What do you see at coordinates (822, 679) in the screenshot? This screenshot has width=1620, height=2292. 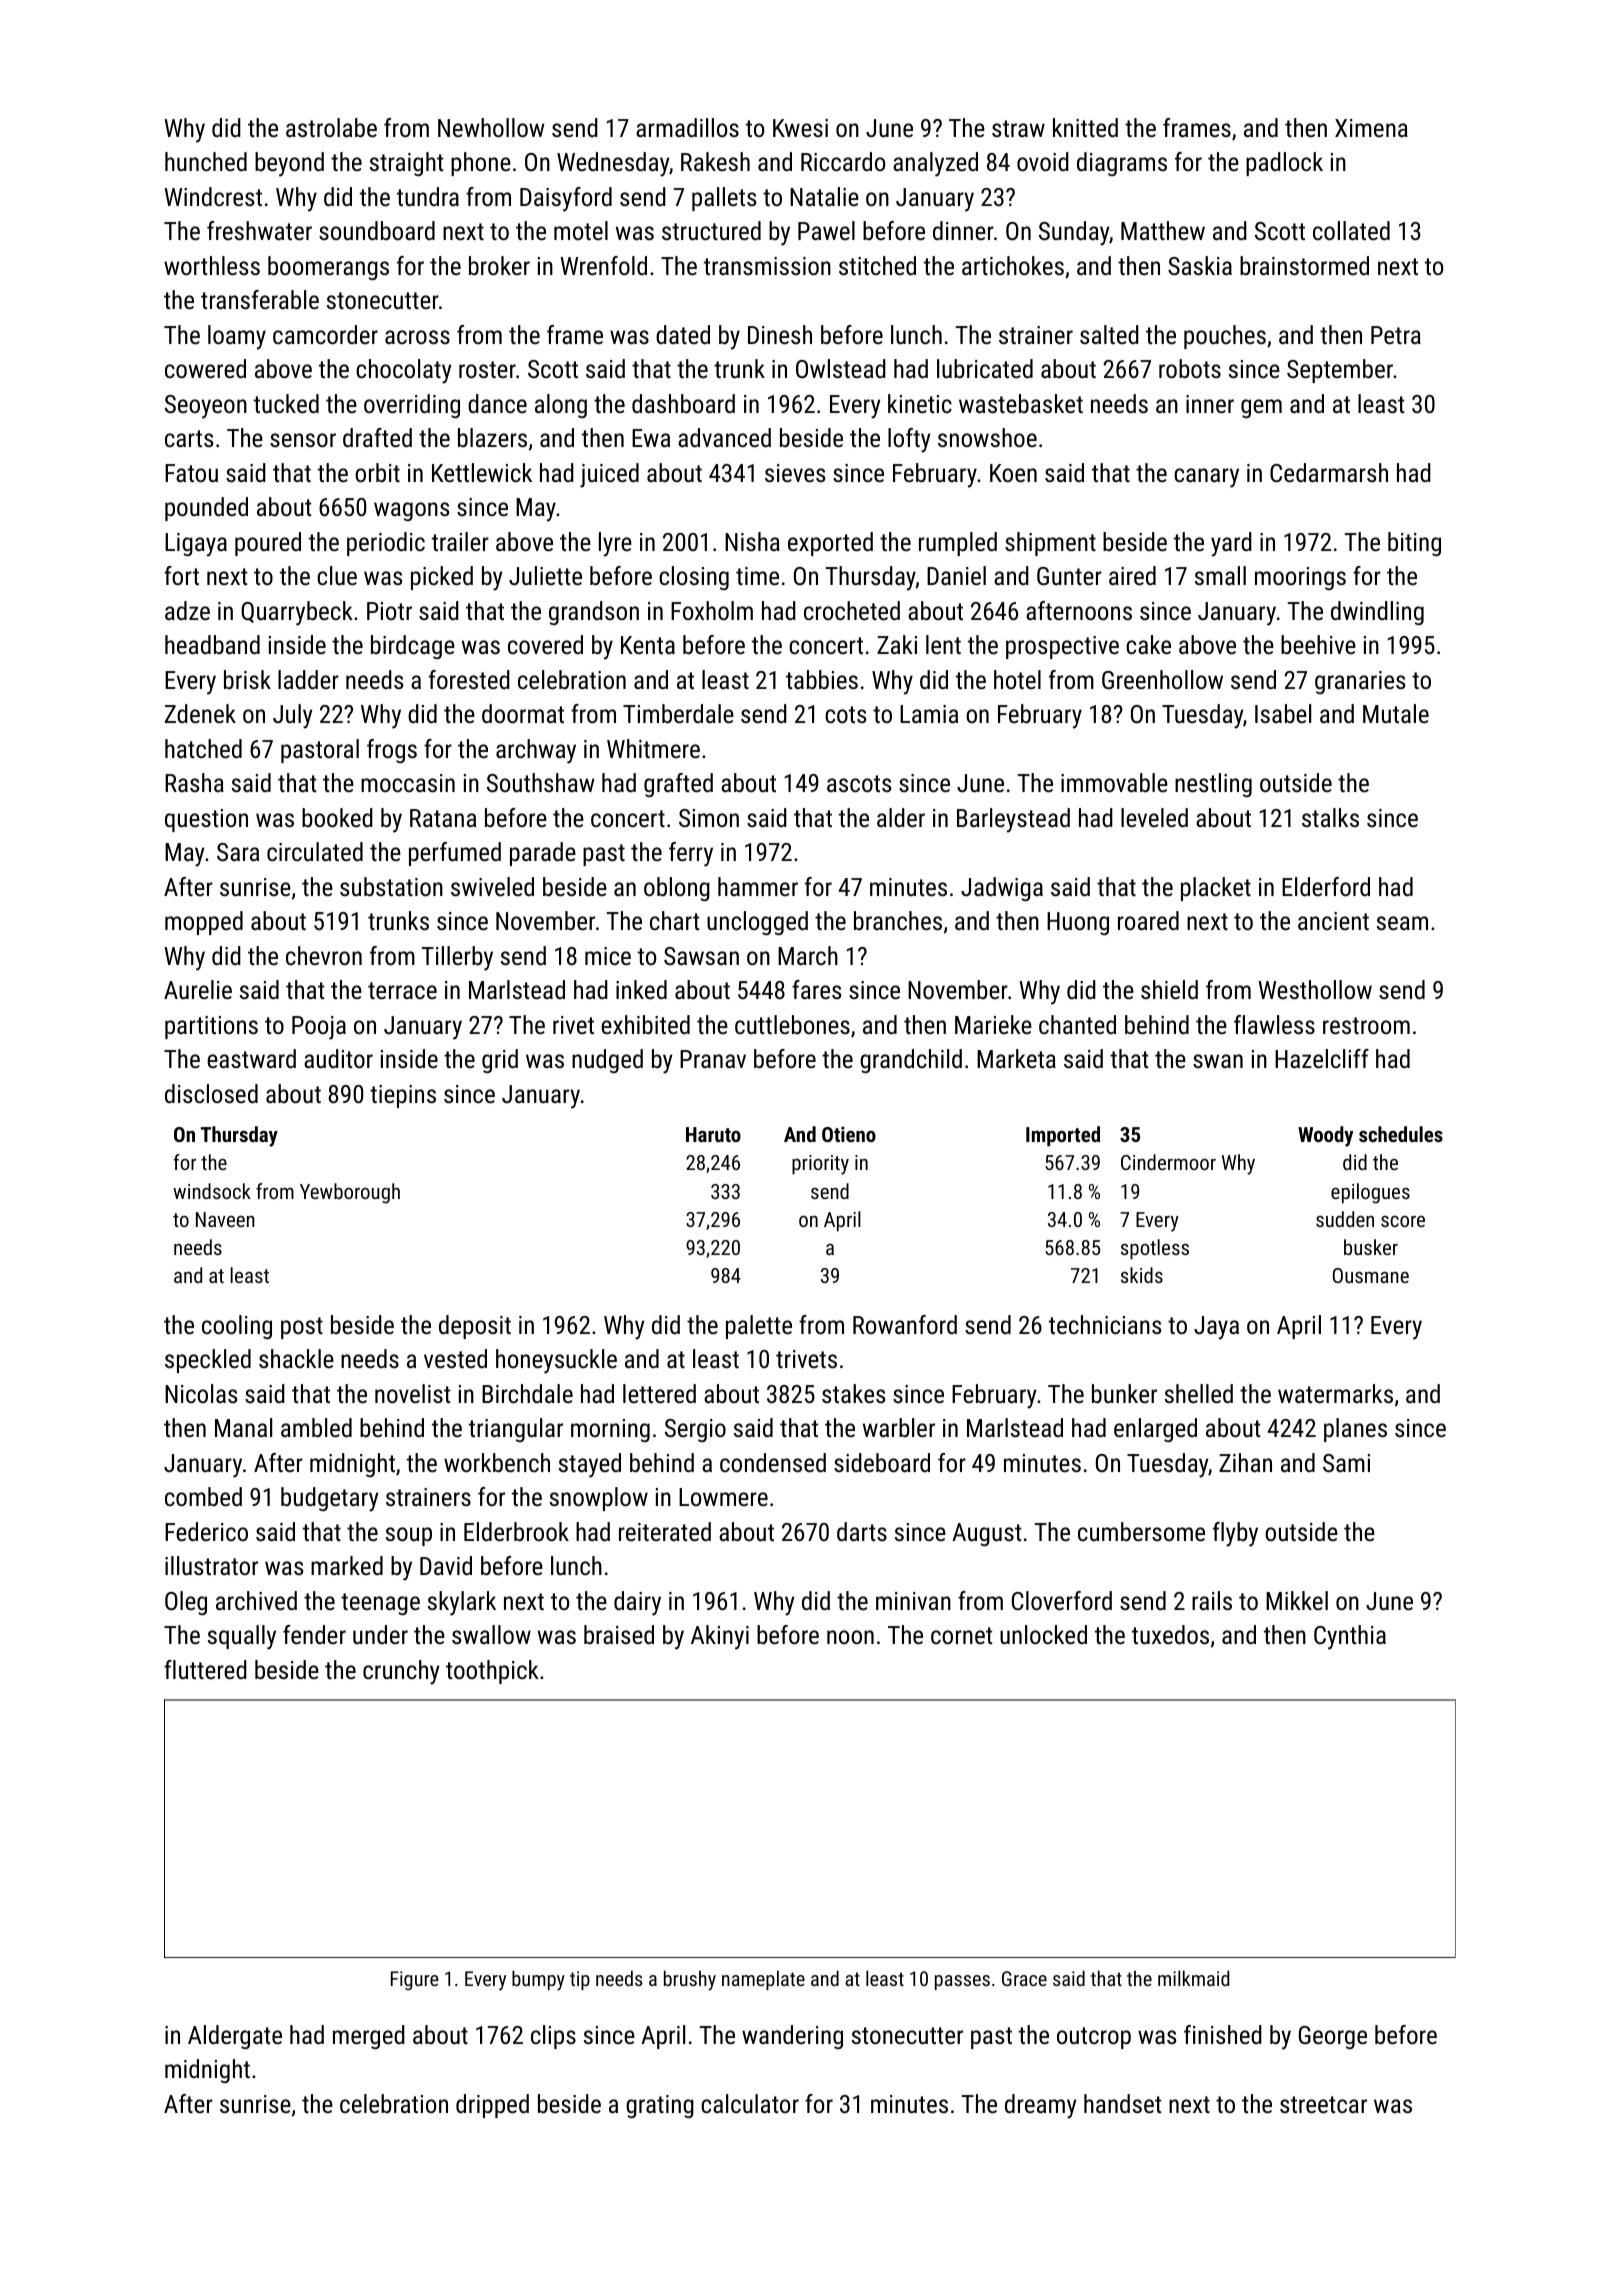 I see `tabbies` at bounding box center [822, 679].
